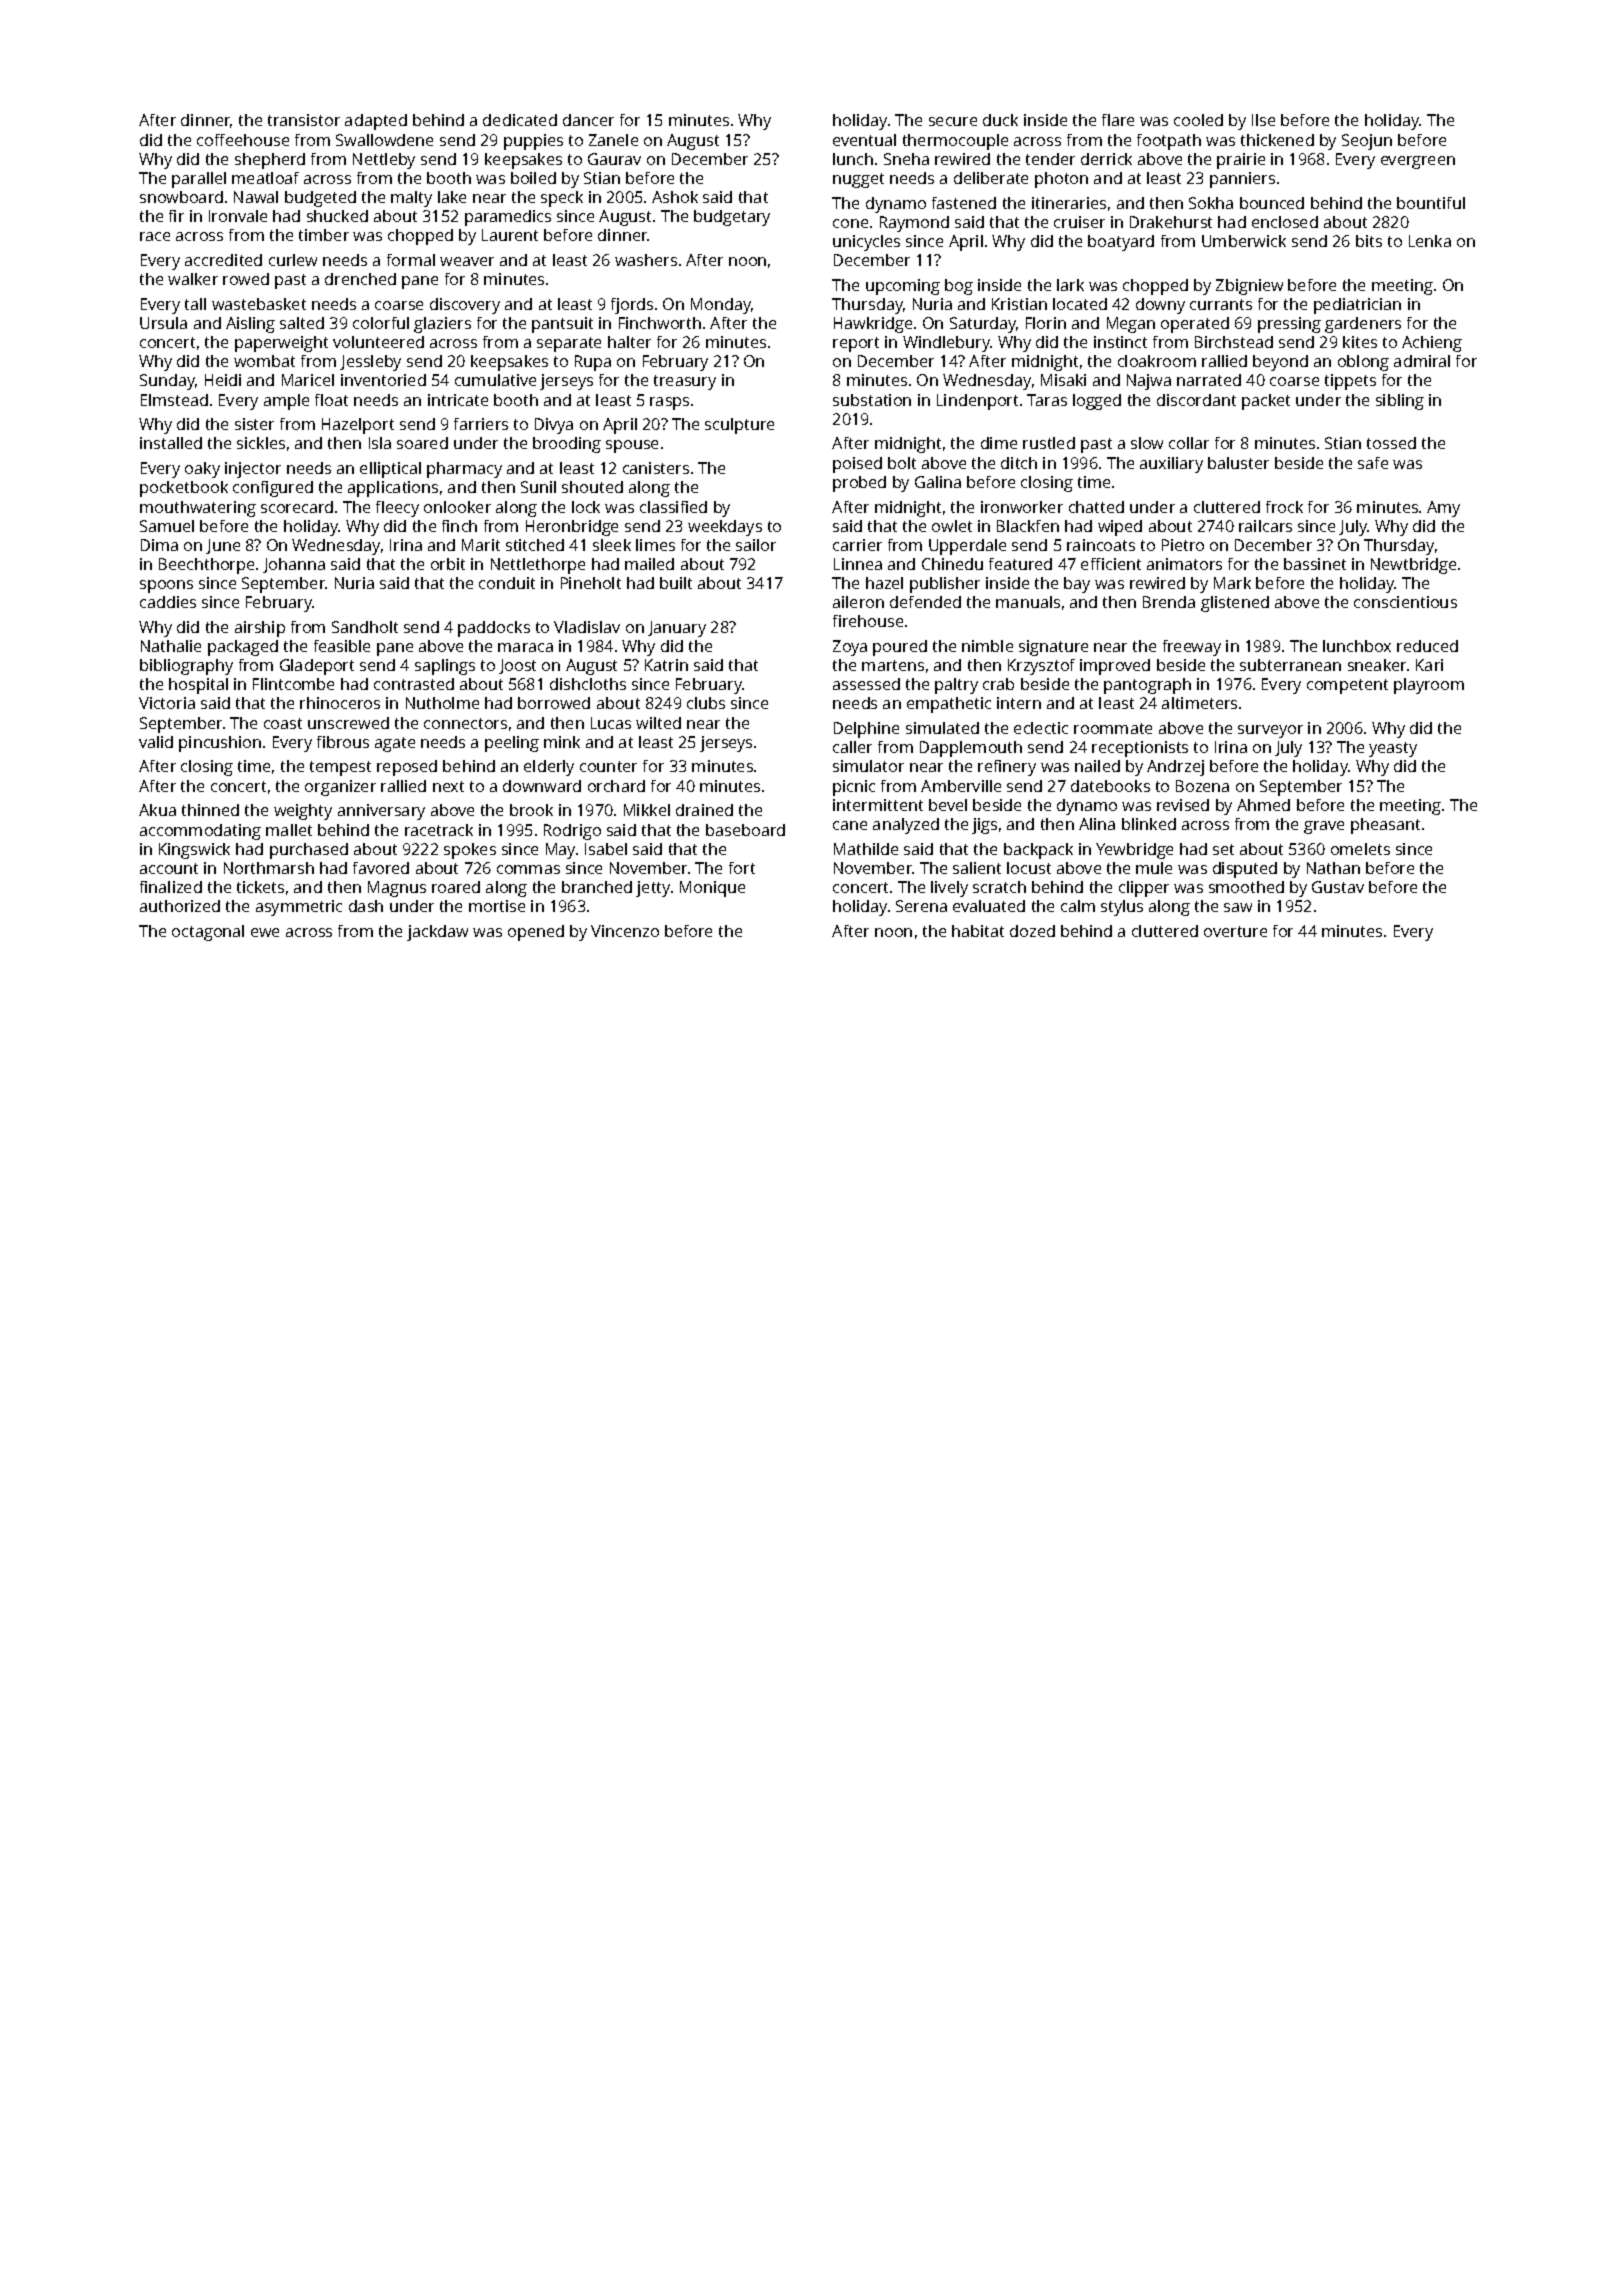 The height and width of the screenshot is (2292, 1620). I want to click on Birchstead, so click(1234, 342).
